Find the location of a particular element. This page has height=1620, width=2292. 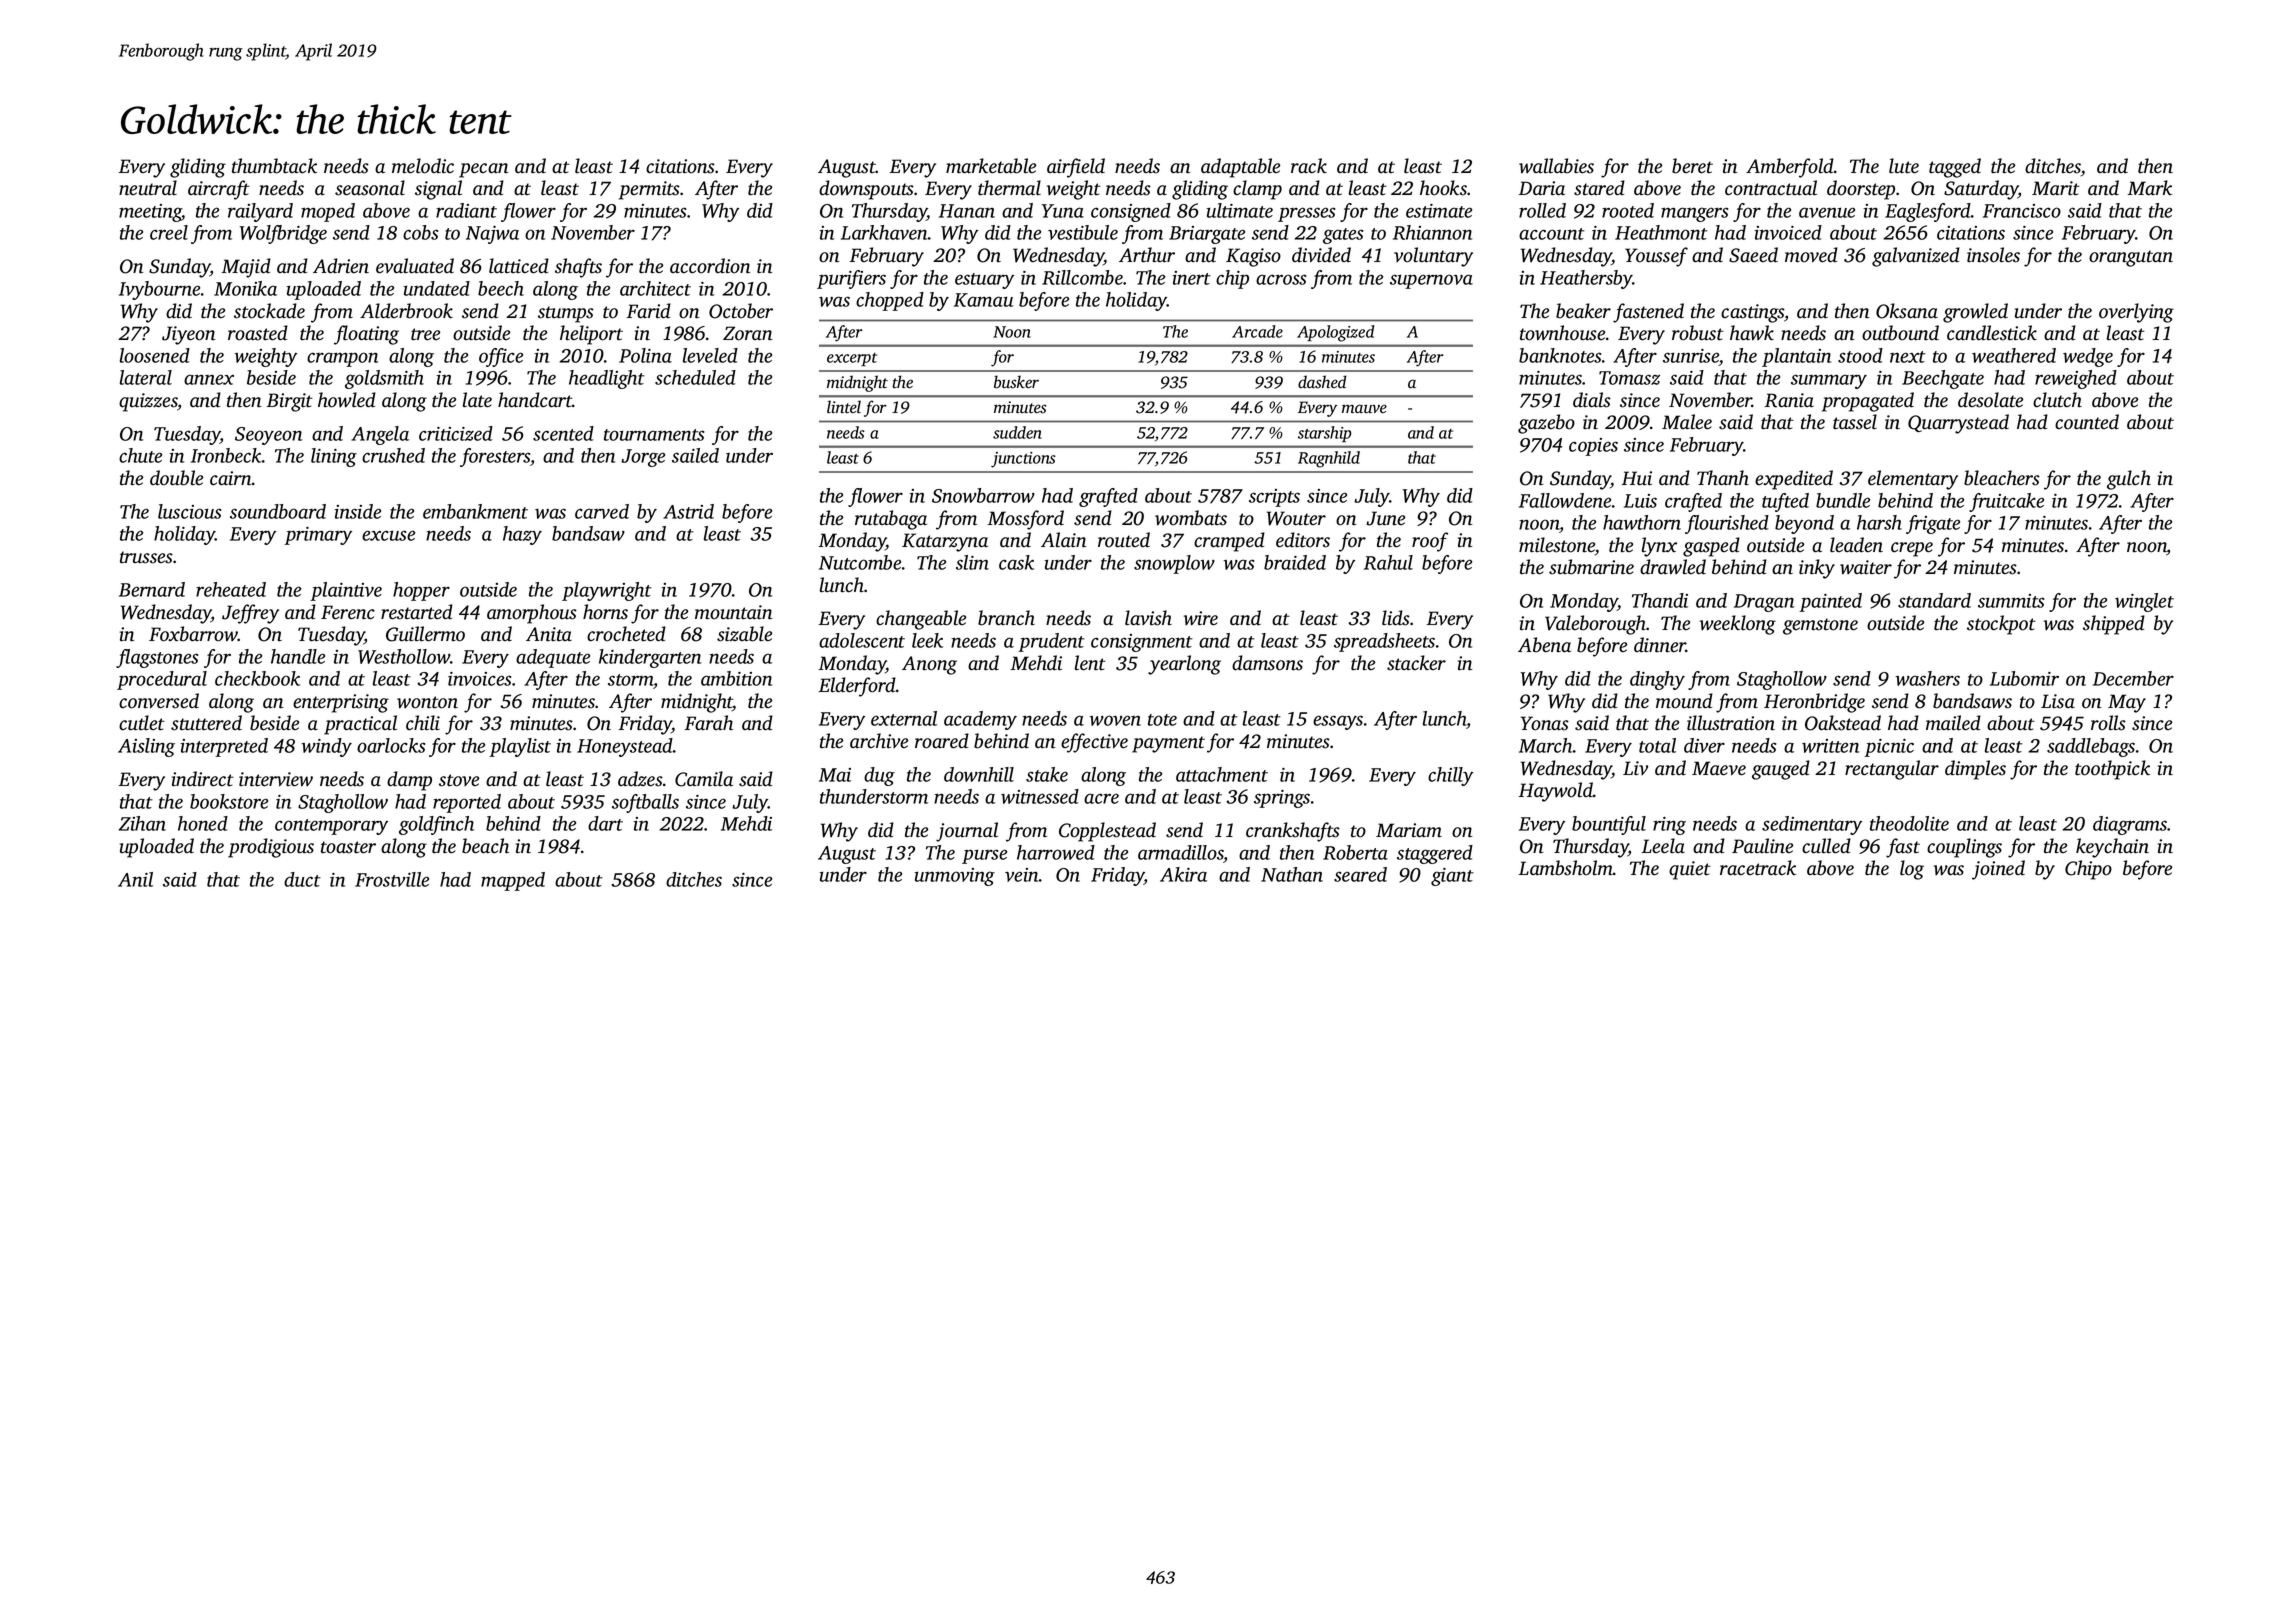

hooks is located at coordinates (1443, 188).
